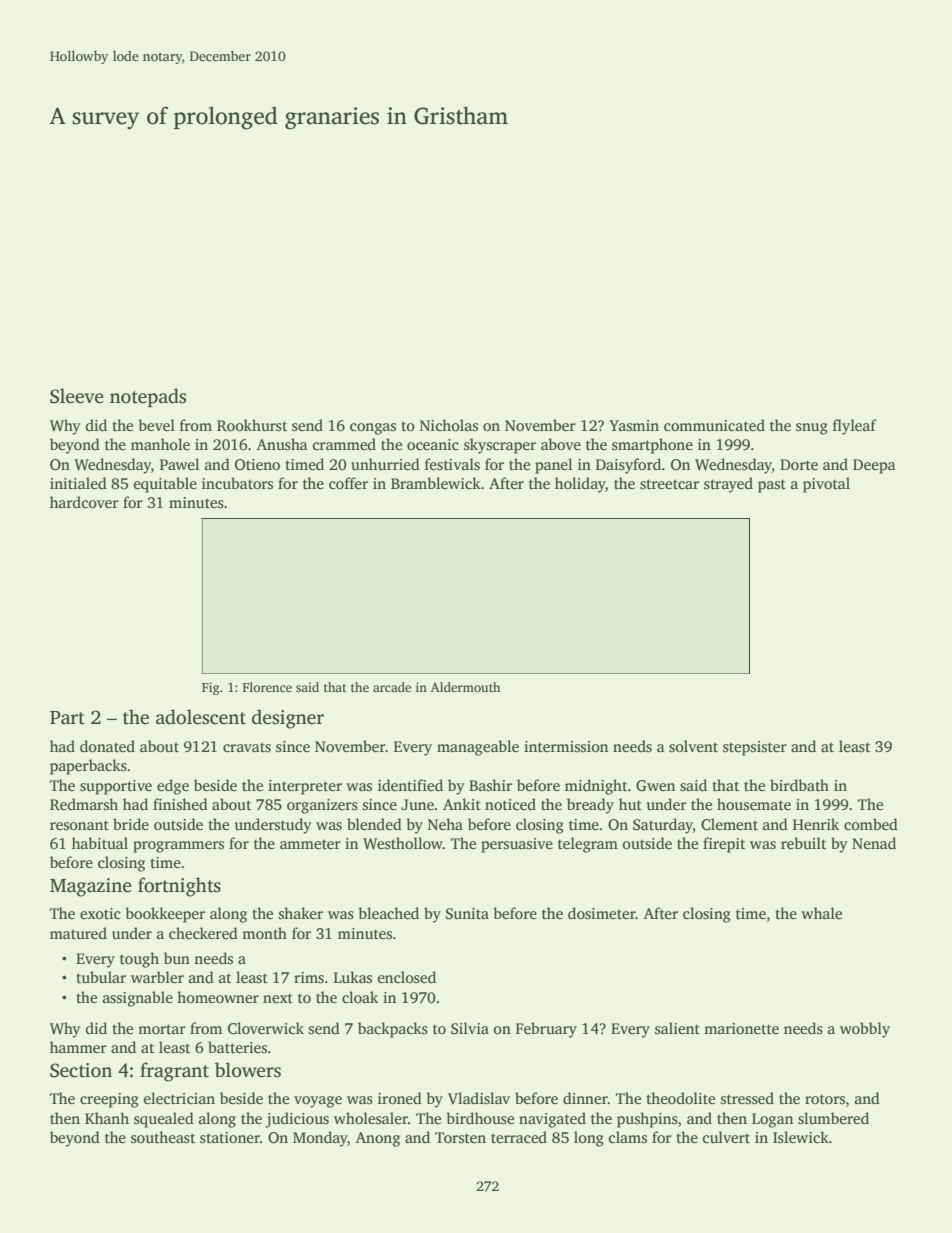 The height and width of the screenshot is (1233, 952). Describe the element at coordinates (392, 687) in the screenshot. I see `arcade` at that location.
